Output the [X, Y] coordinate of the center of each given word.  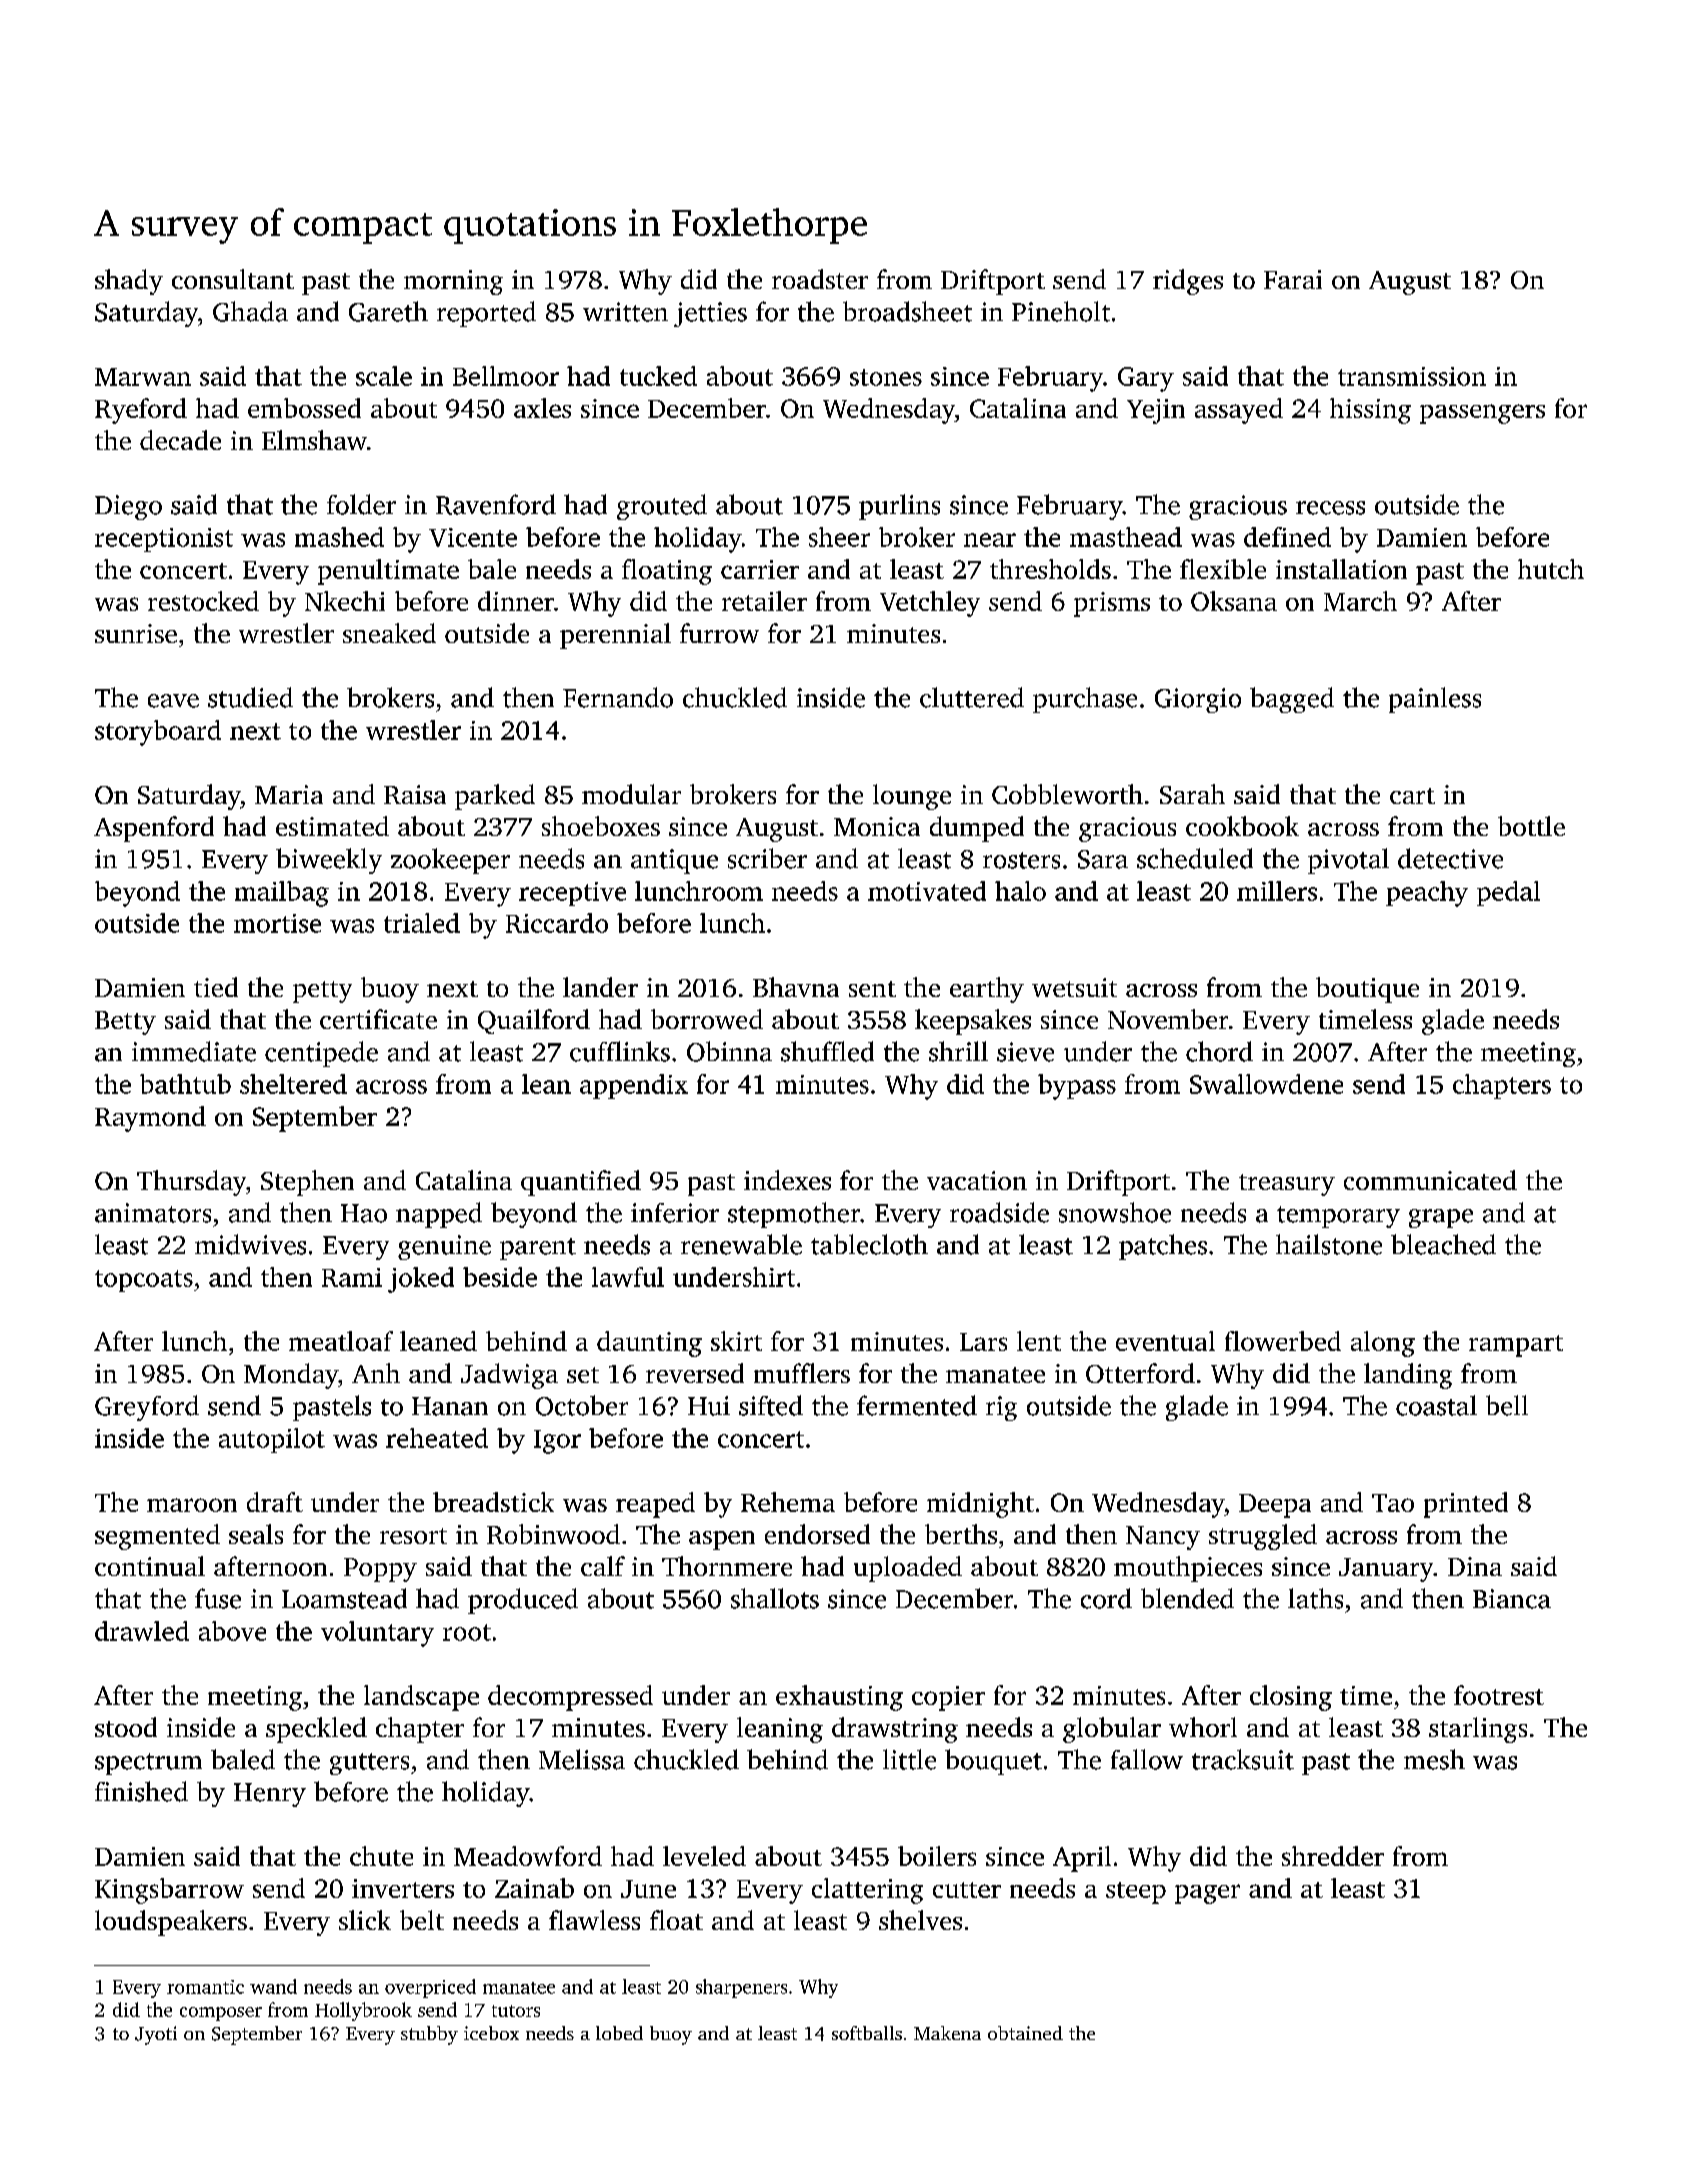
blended [1187, 1598]
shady [129, 282]
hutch [1551, 569]
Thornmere [727, 1566]
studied [250, 697]
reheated [437, 1438]
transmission [1412, 376]
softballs [867, 2033]
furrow [719, 633]
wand [273, 1986]
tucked [658, 376]
